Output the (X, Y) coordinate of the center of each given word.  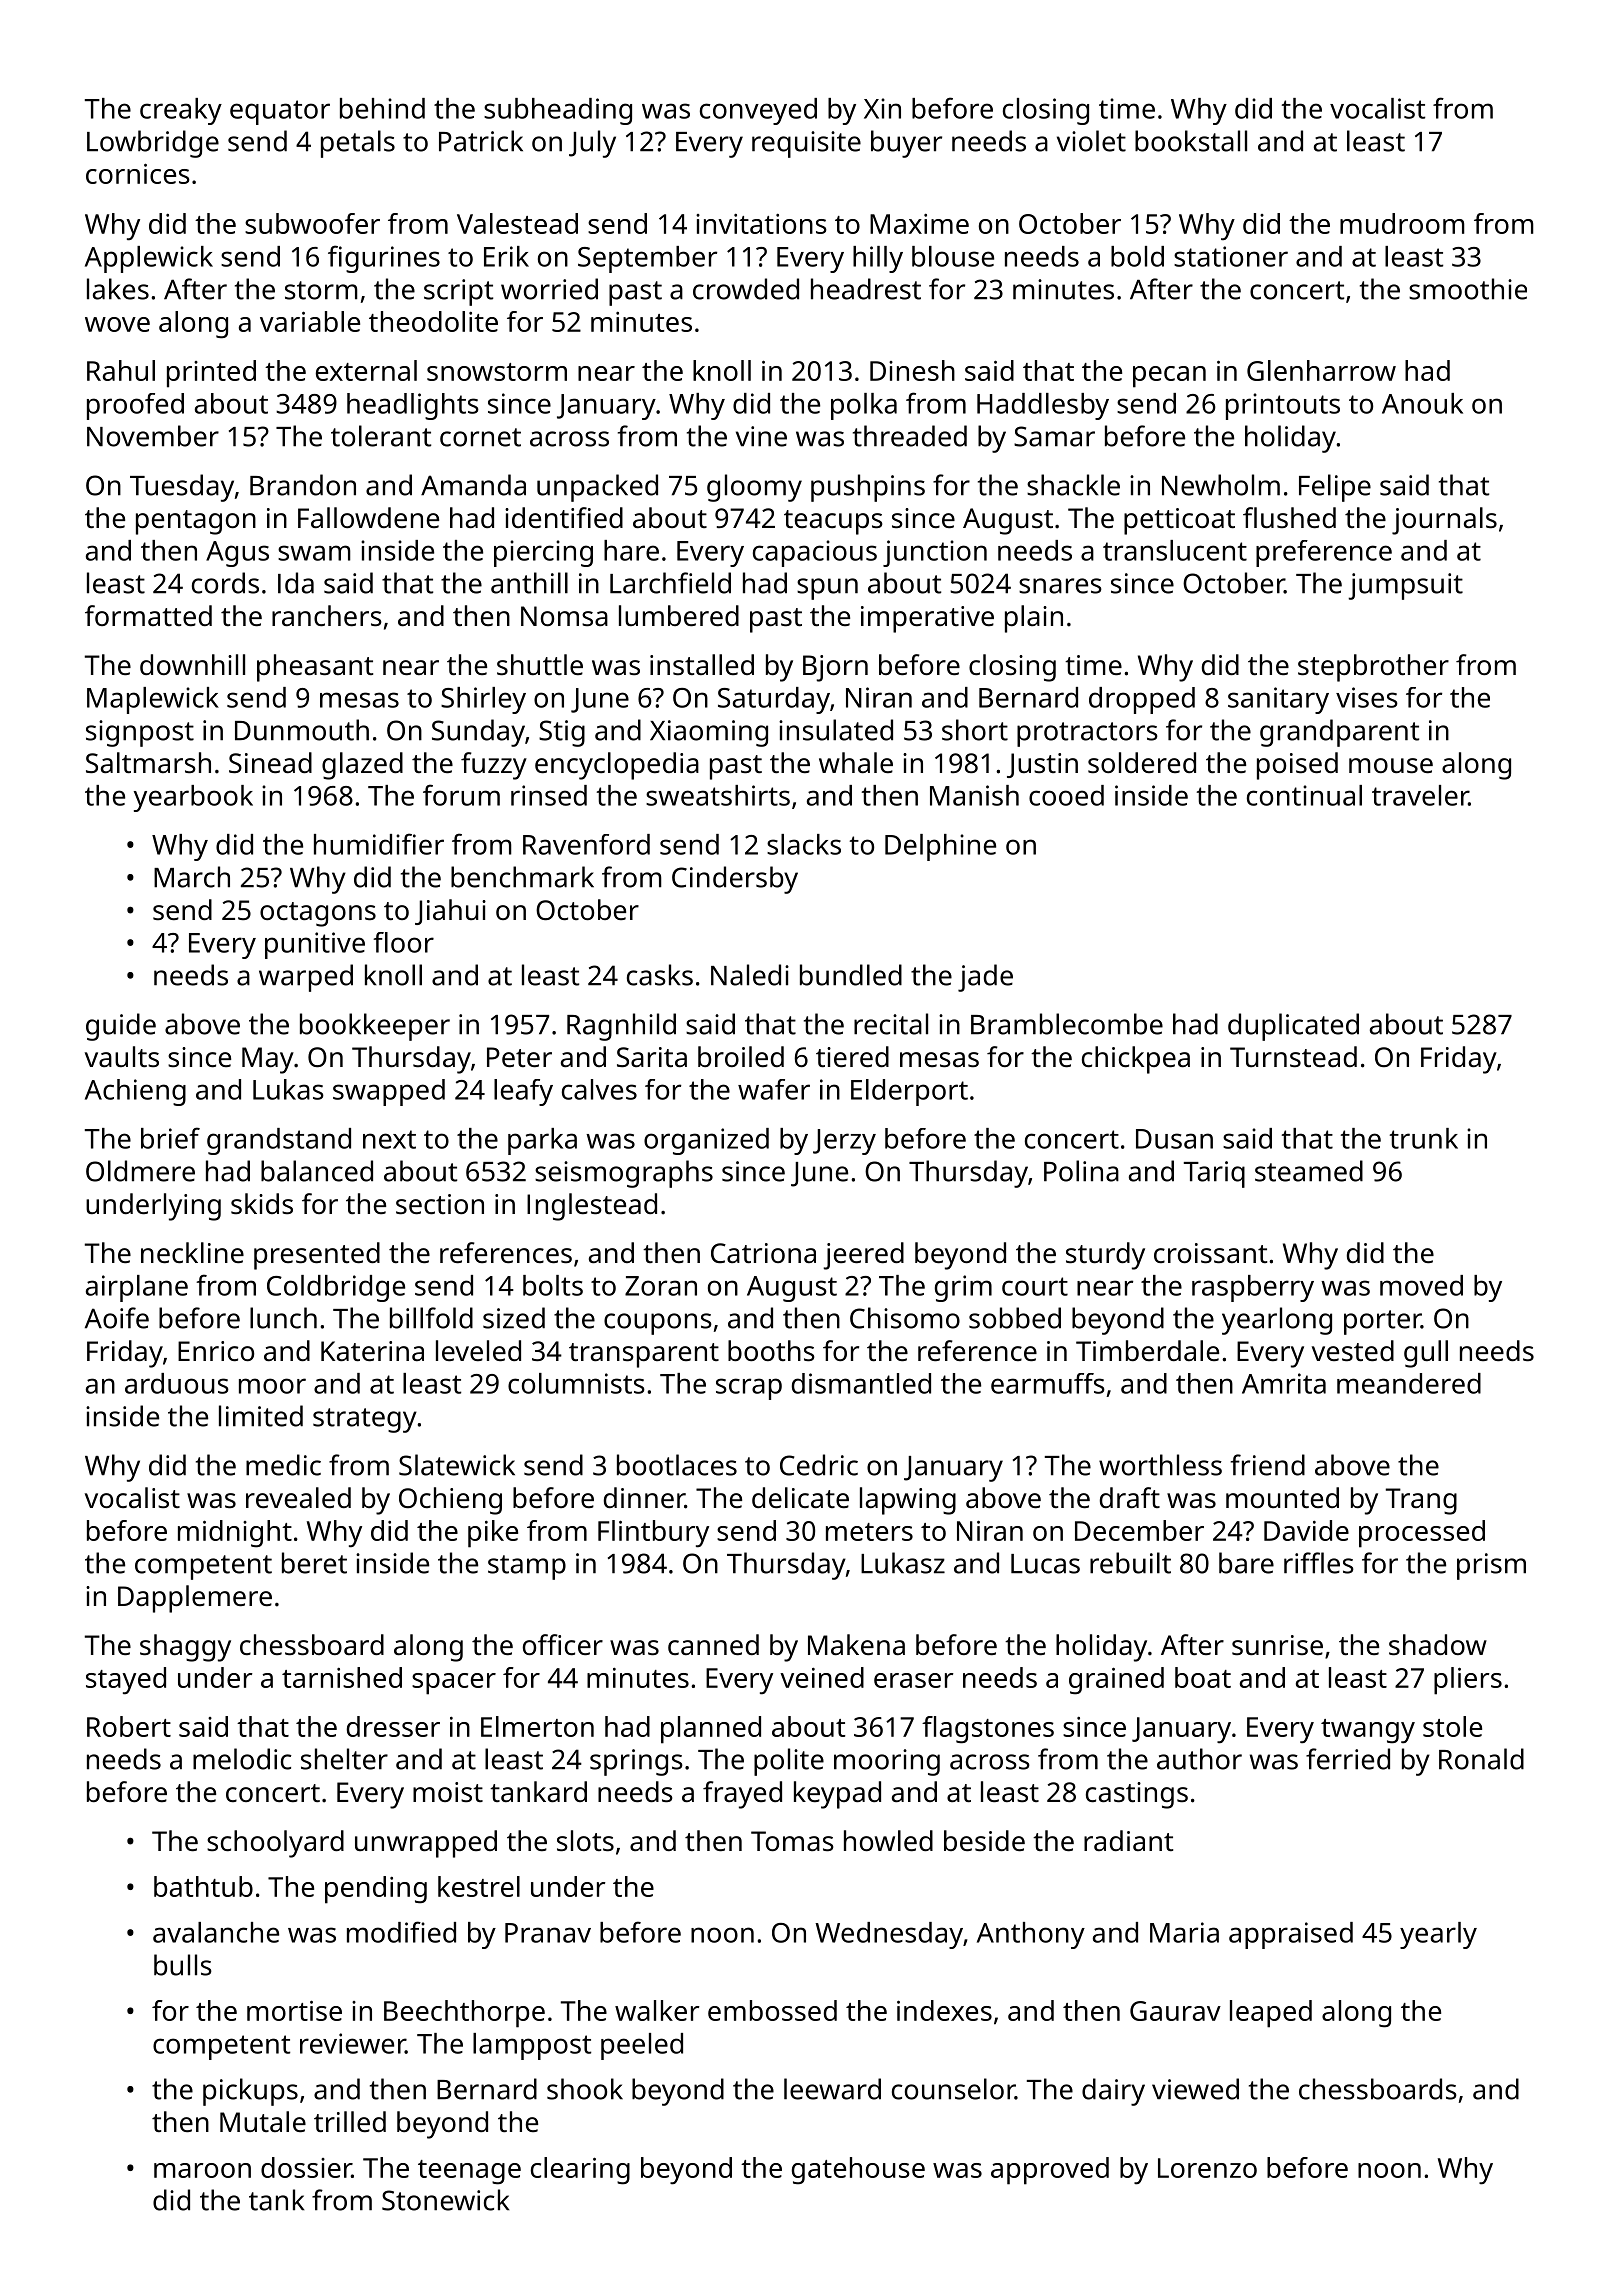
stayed (126, 1681)
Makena (856, 1644)
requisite (806, 144)
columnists (576, 1383)
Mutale (263, 2121)
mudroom (1402, 223)
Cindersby (735, 880)
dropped (1142, 700)
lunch (283, 1318)
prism (1491, 1566)
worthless (1160, 1465)
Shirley (483, 700)
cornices (138, 173)
